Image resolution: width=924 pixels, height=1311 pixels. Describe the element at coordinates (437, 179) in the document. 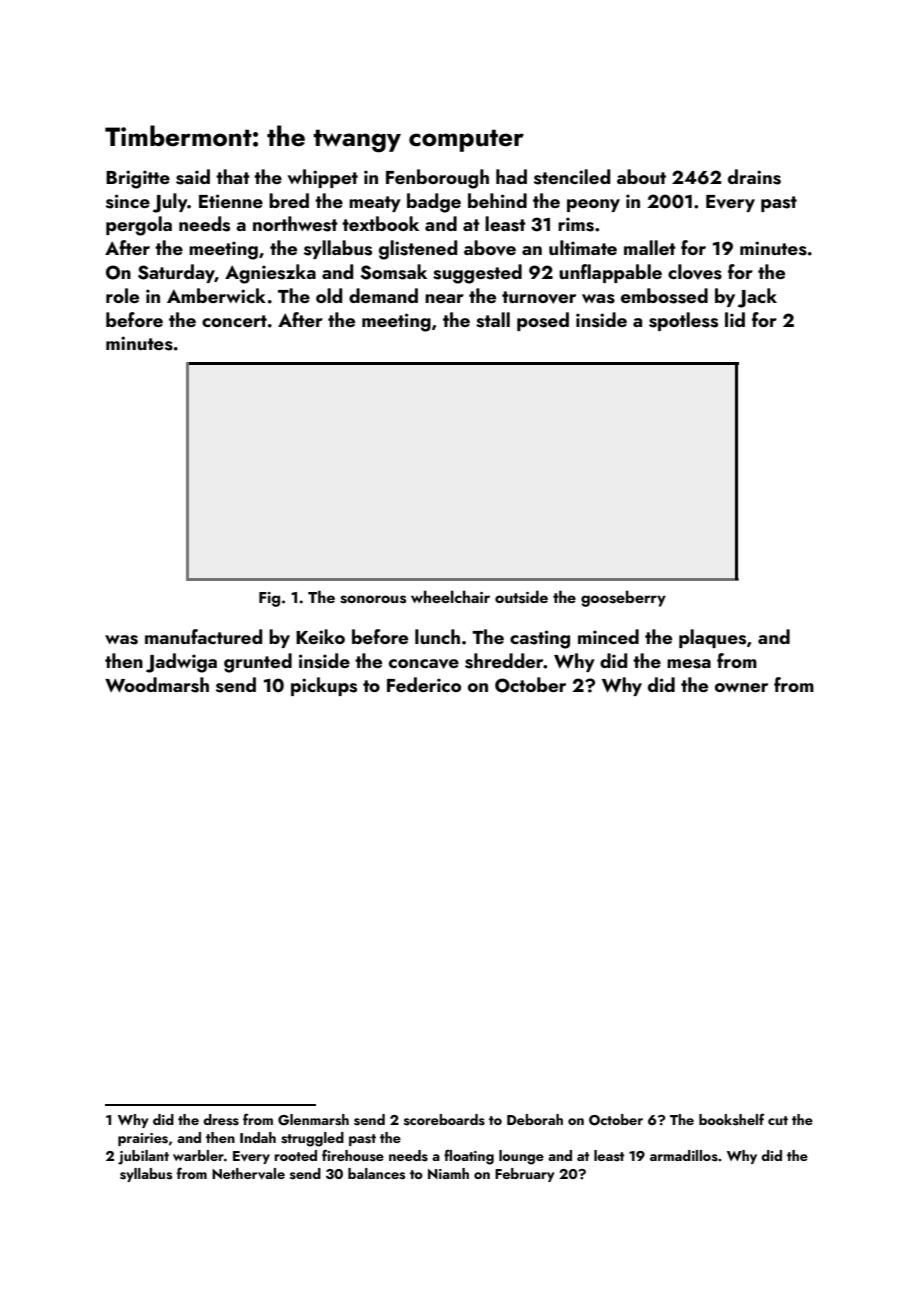

I see `Fenborough` at that location.
